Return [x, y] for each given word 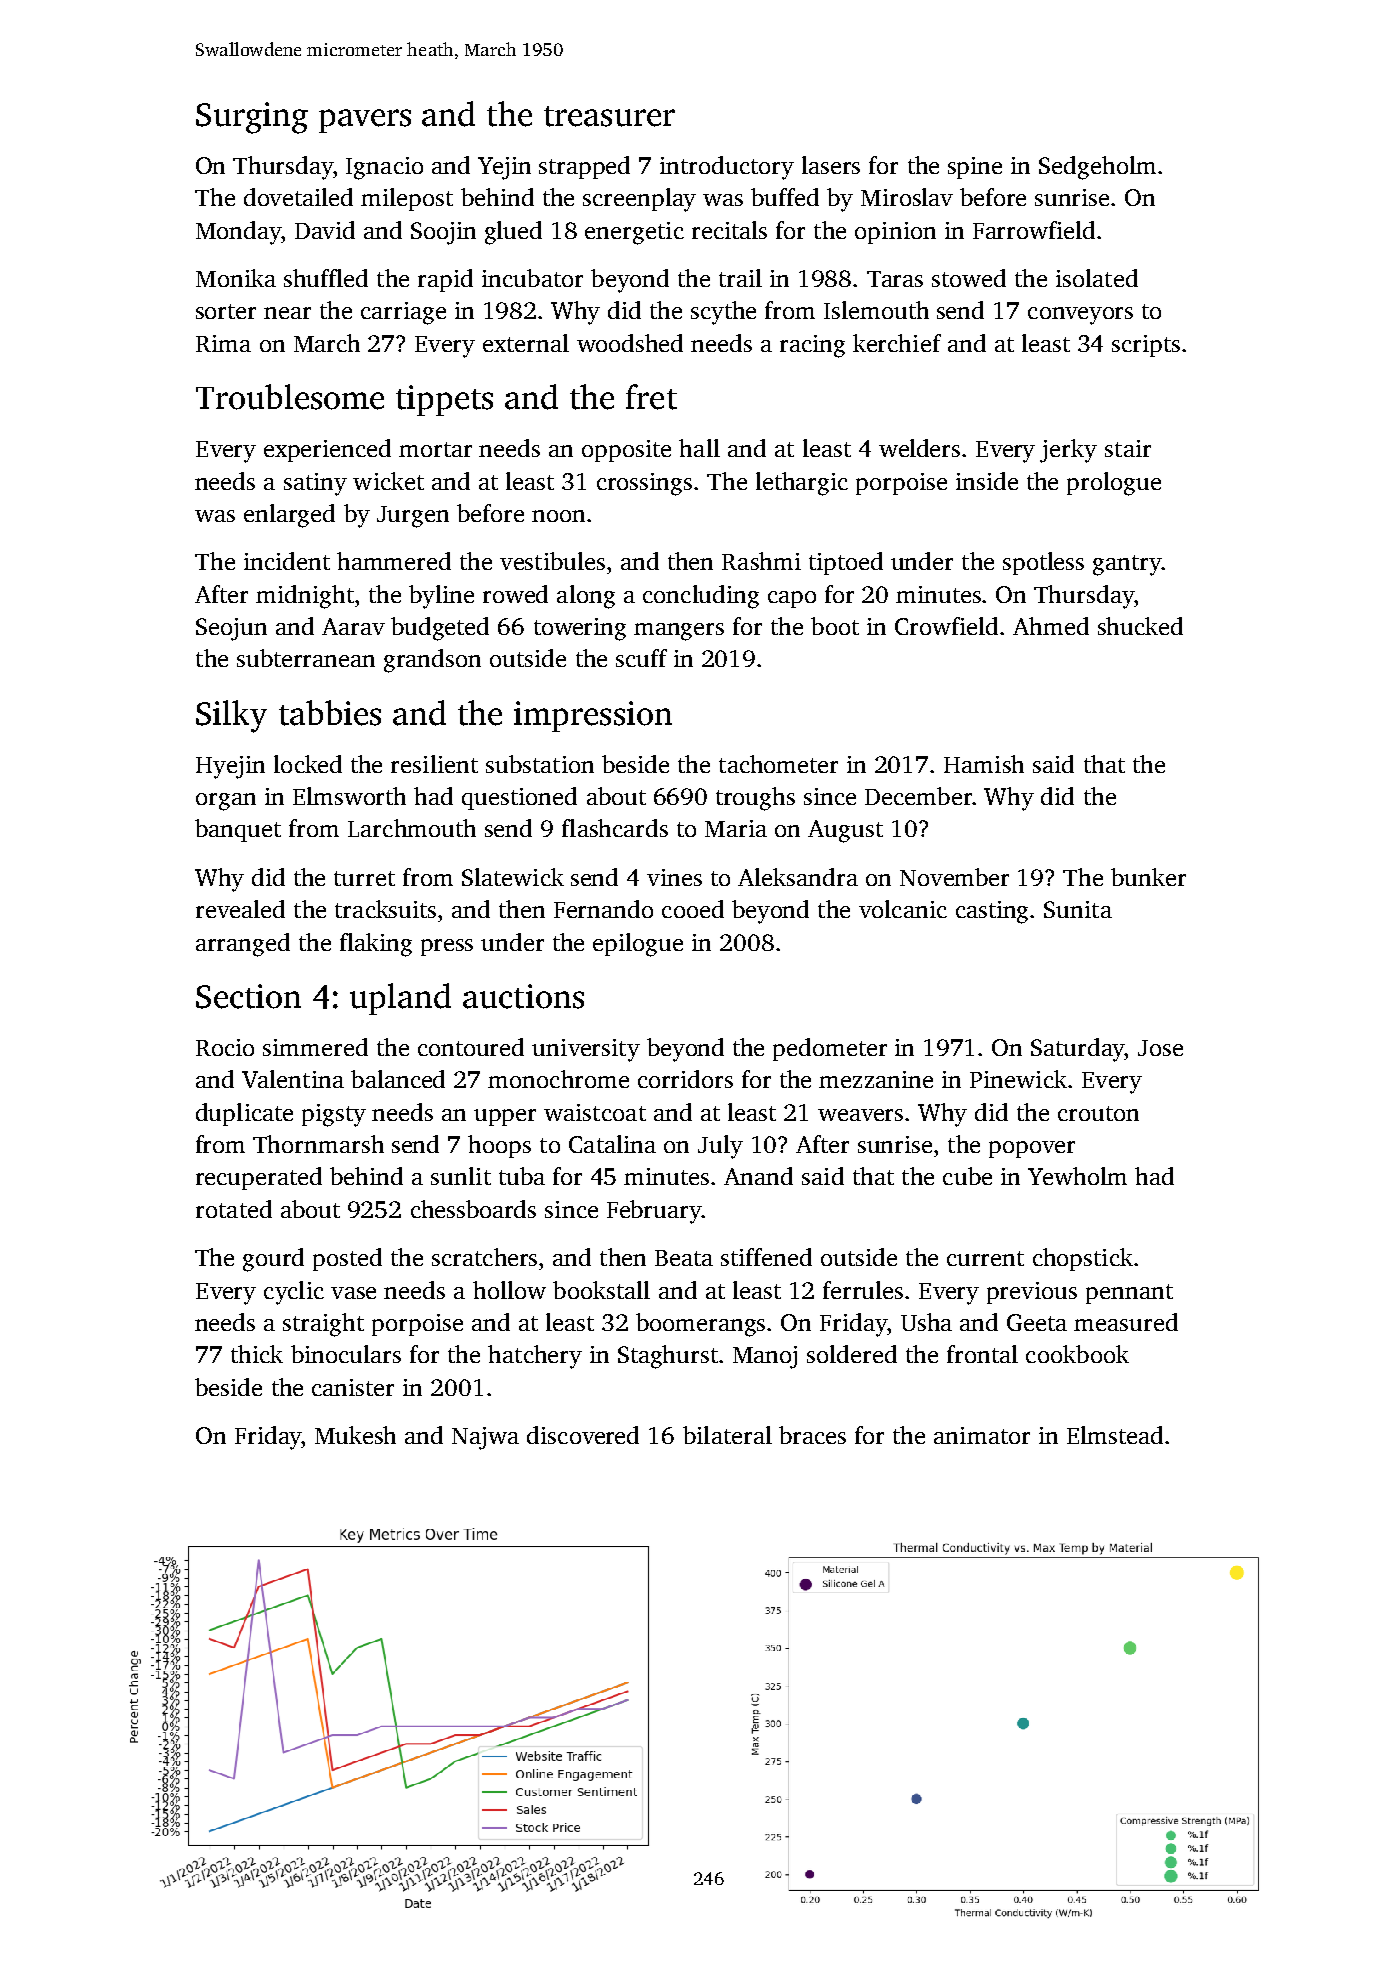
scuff [641, 658]
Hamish [984, 764]
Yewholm [1077, 1176]
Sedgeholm [1097, 168]
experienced [327, 450]
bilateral [727, 1435]
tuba [522, 1176]
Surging [252, 118]
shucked [1140, 626]
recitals [729, 230]
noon [558, 516]
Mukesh [355, 1435]
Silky [231, 716]
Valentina [293, 1079]
